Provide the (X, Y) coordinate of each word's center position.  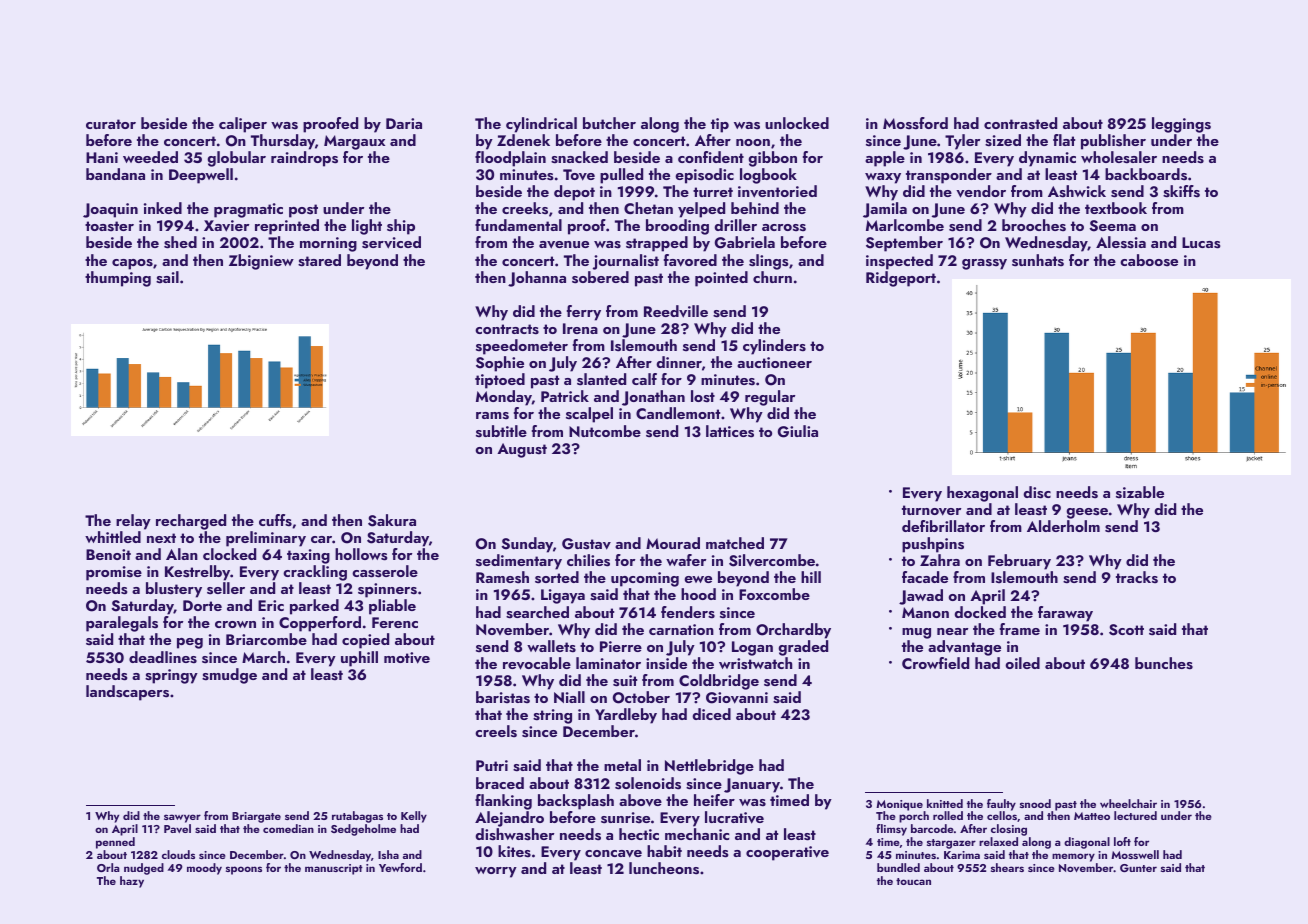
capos (132, 264)
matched (735, 543)
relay (133, 522)
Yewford (400, 867)
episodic (704, 176)
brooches (1034, 225)
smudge (229, 676)
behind (755, 208)
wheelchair (1128, 803)
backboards (1146, 174)
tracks (1137, 577)
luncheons (664, 868)
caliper (243, 125)
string (552, 716)
